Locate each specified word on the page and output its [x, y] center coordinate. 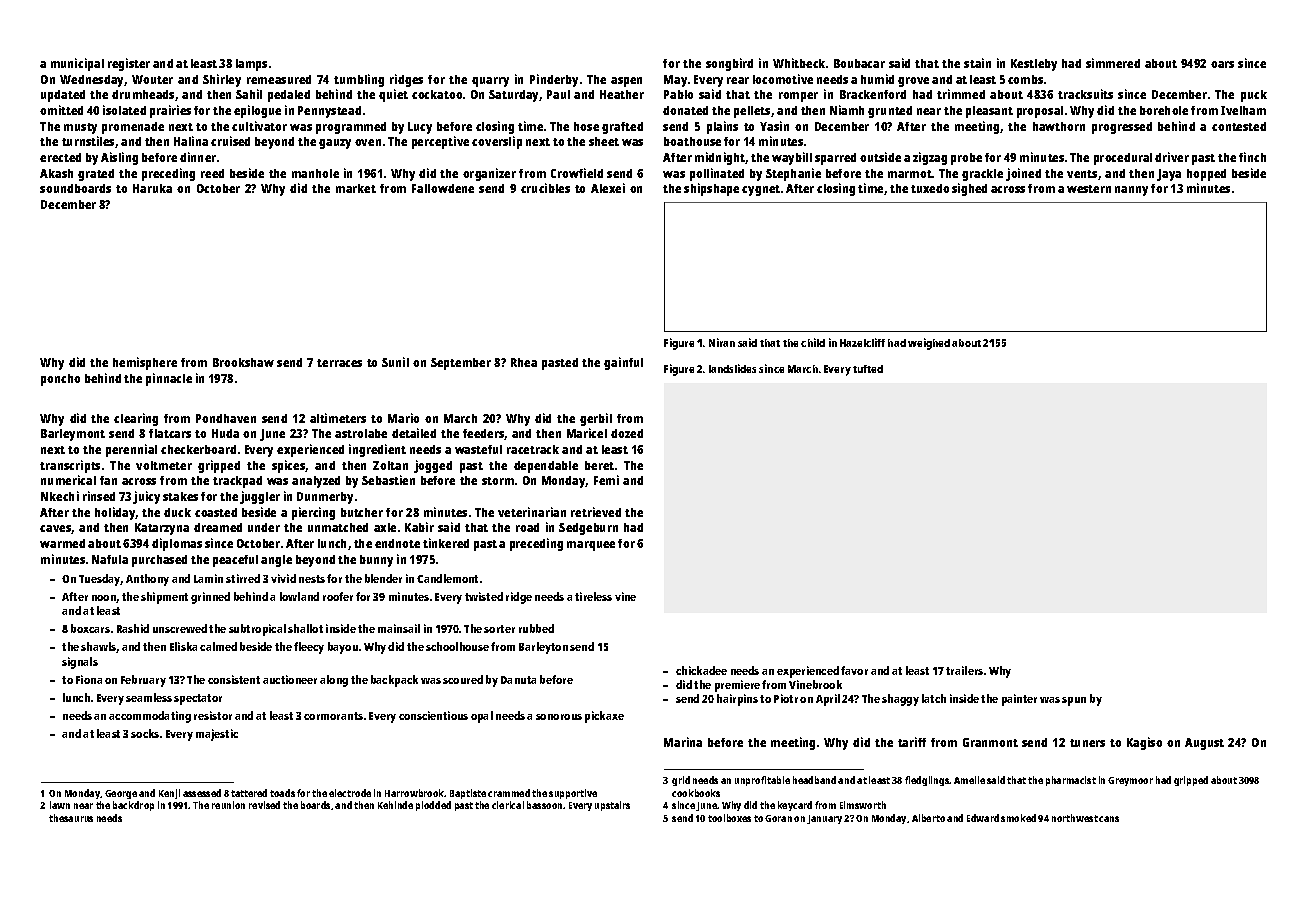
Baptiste [468, 794]
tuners [1087, 743]
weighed [929, 344]
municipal [77, 64]
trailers [964, 670]
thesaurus [71, 818]
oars [1222, 64]
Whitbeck [799, 63]
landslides [732, 368]
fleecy [309, 648]
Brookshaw [243, 362]
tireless [593, 596]
